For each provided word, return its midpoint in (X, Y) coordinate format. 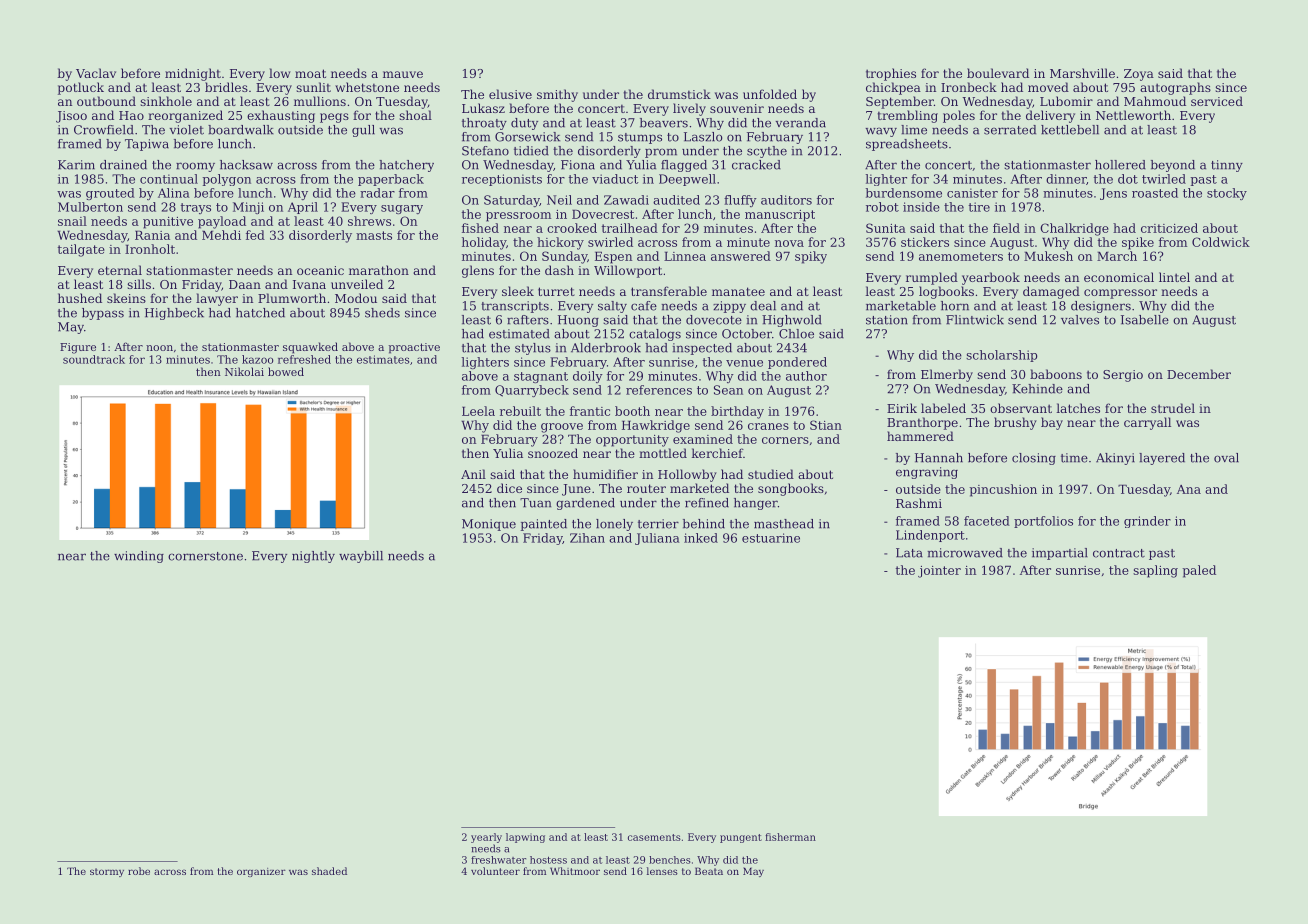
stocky (1227, 194)
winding (139, 557)
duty (524, 124)
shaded (329, 871)
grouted (110, 194)
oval (1226, 458)
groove (562, 428)
